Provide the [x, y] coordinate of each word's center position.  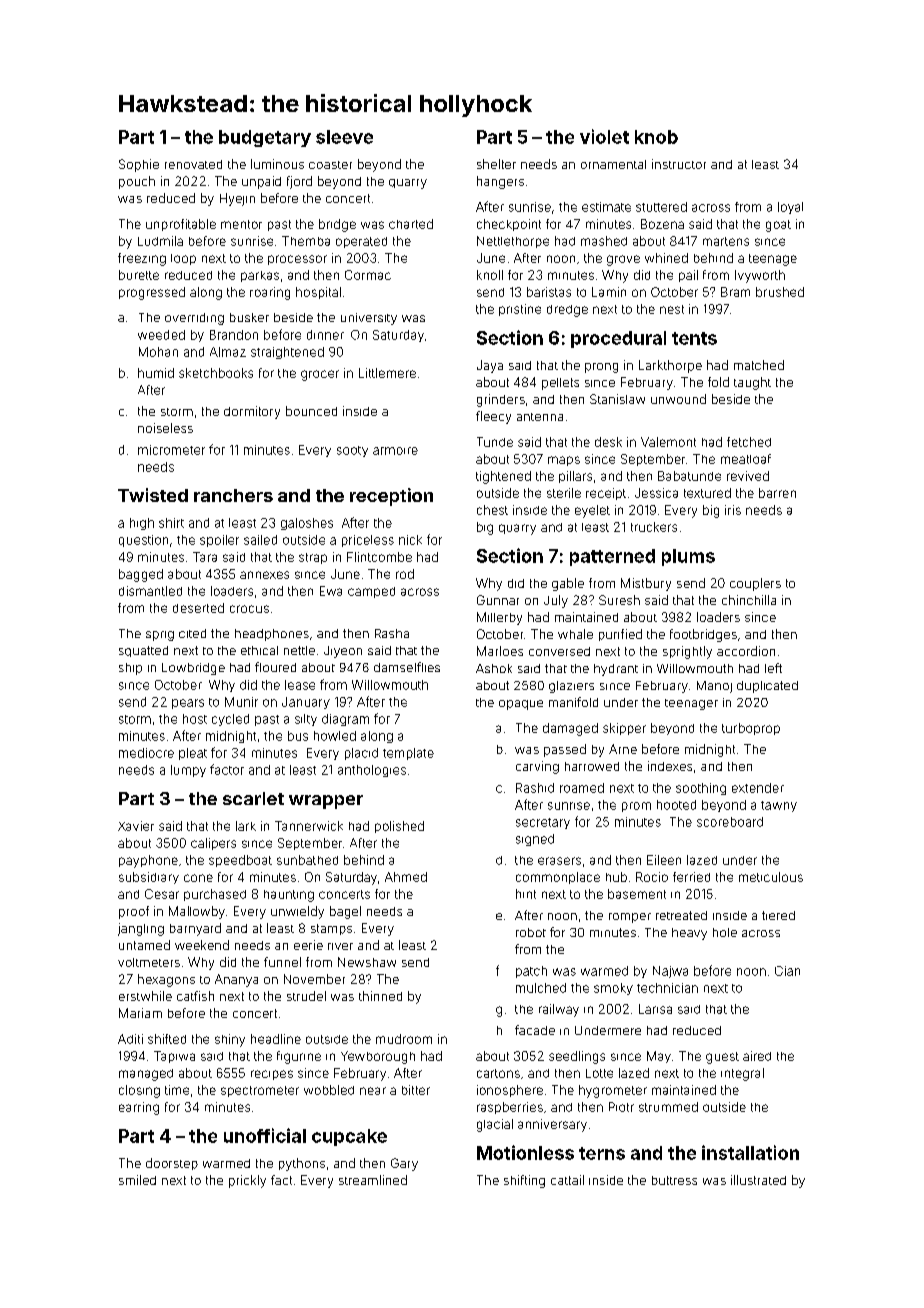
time [177, 1090]
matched [759, 365]
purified [620, 635]
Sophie [139, 165]
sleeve [344, 137]
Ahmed [406, 877]
